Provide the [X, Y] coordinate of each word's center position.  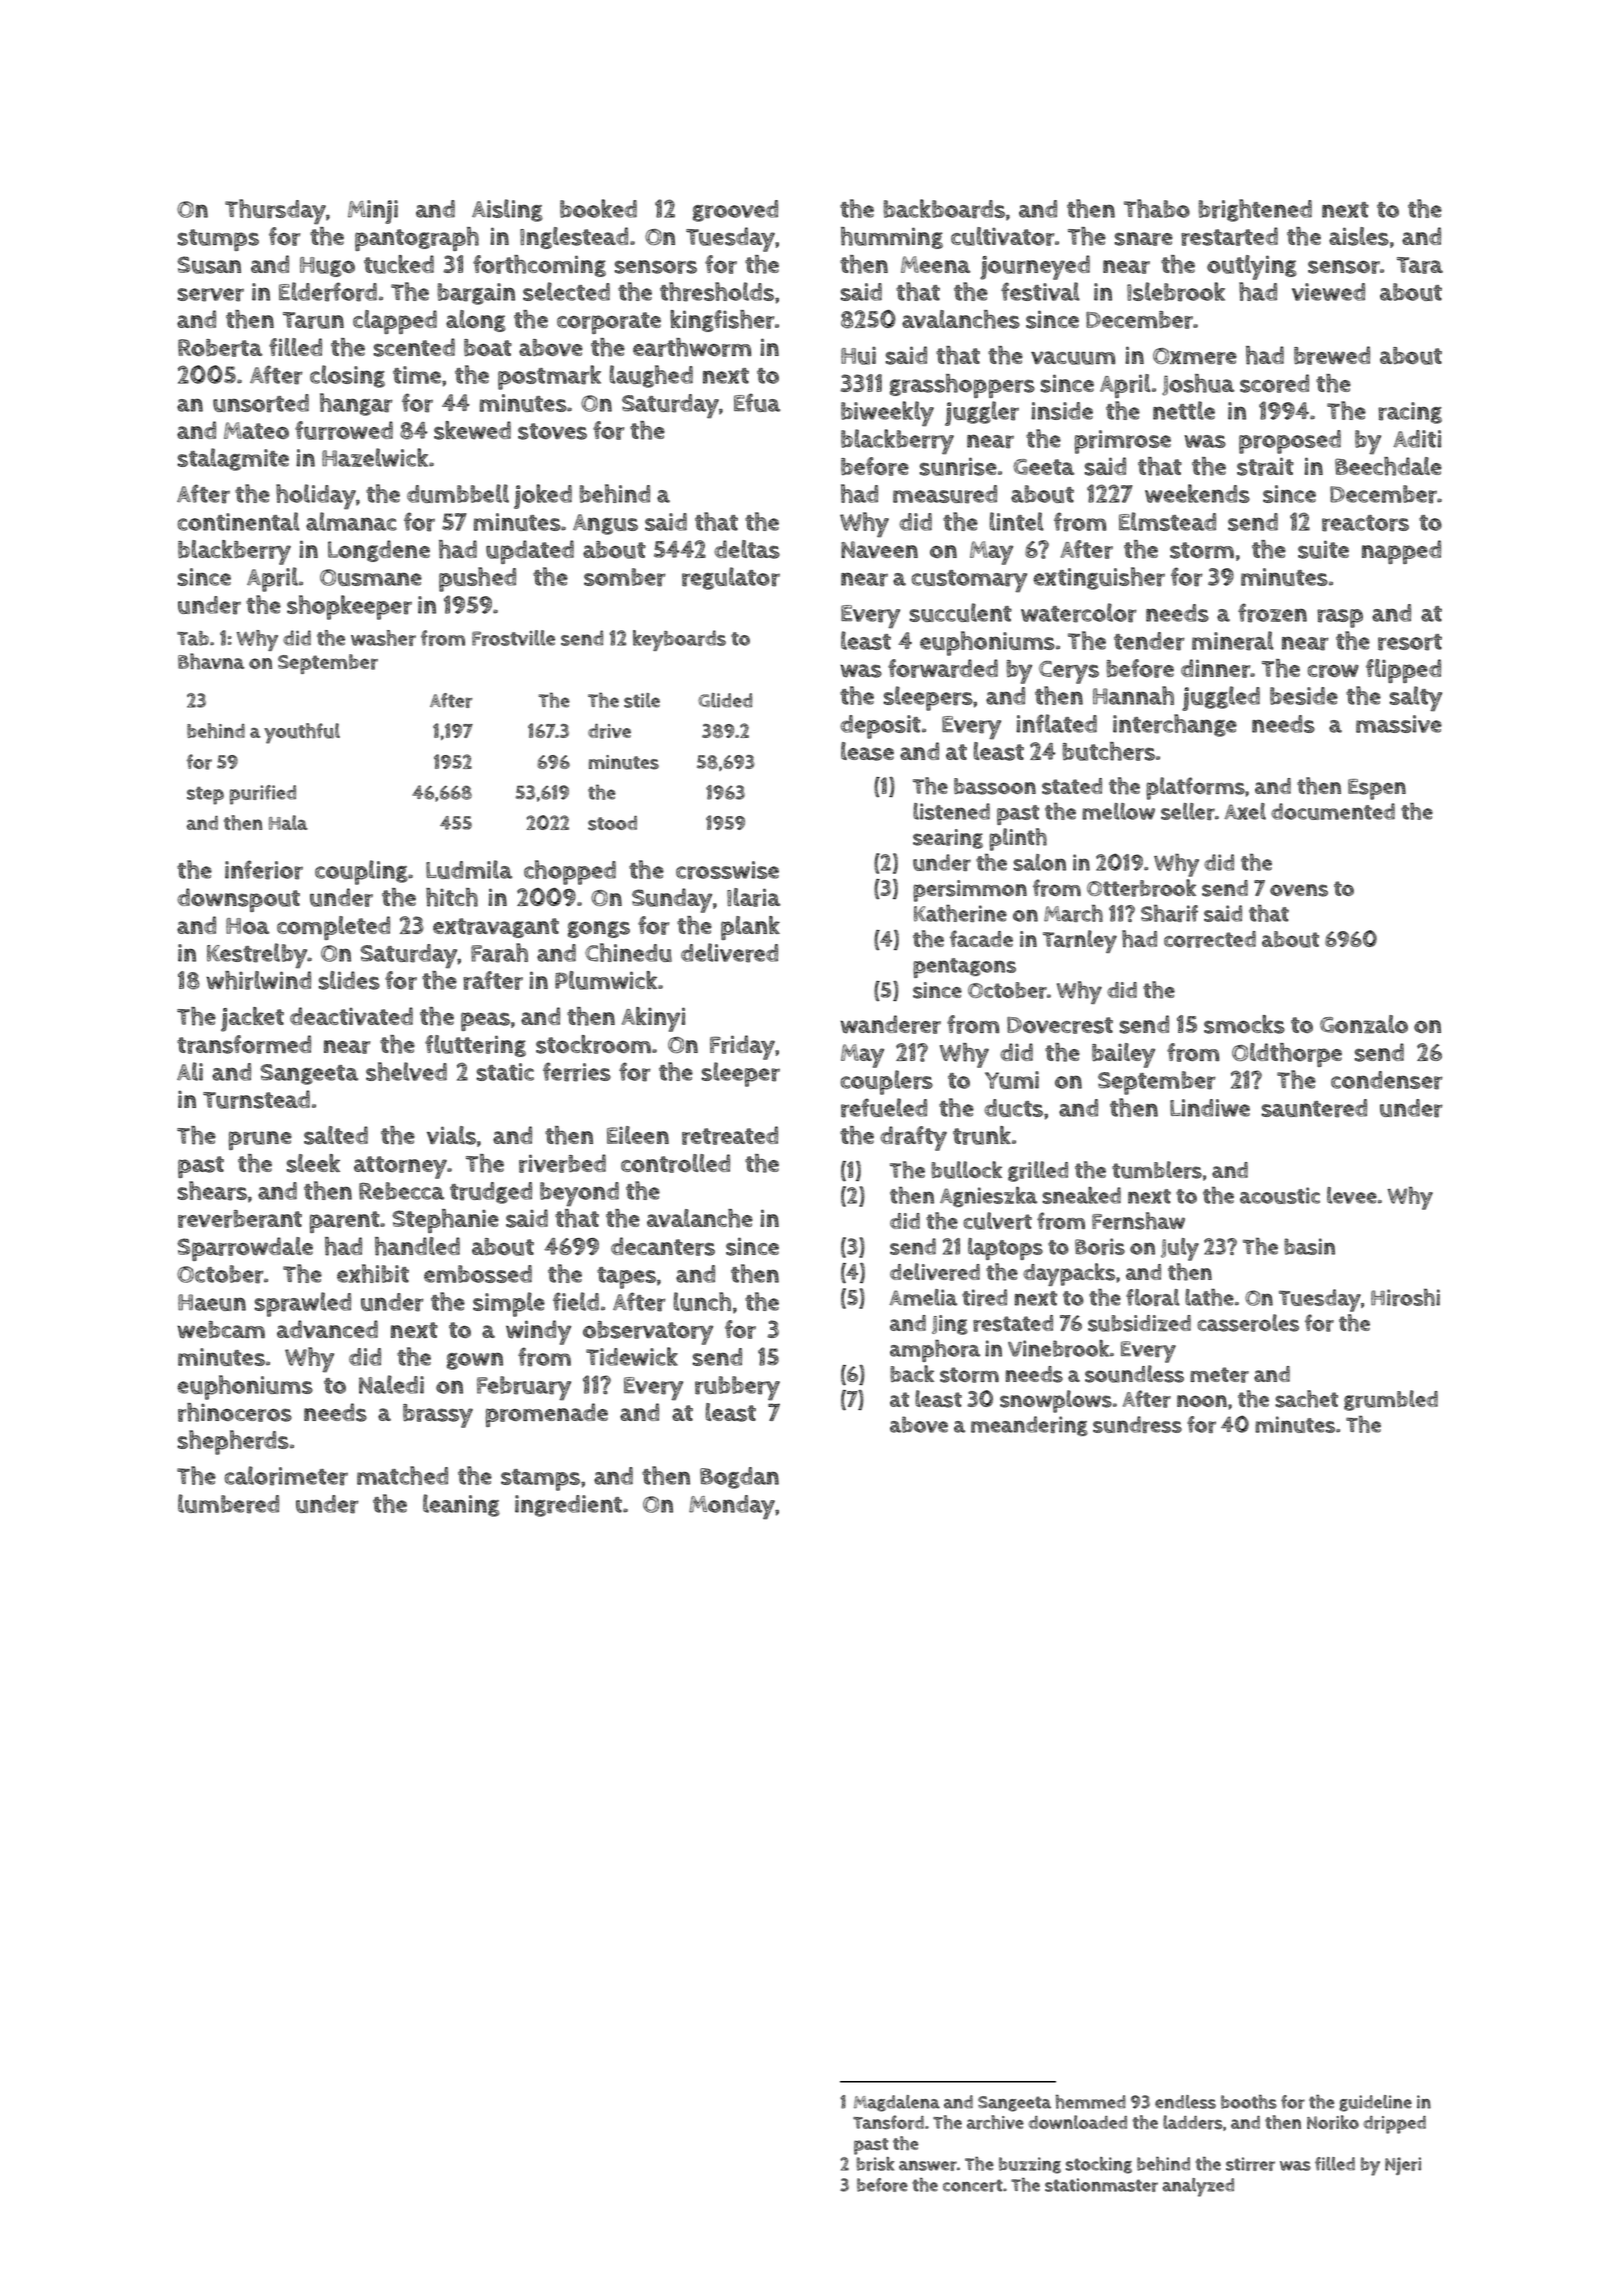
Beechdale [1388, 466]
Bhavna [211, 661]
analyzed [1198, 2187]
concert [973, 2185]
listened [951, 811]
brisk [875, 2164]
